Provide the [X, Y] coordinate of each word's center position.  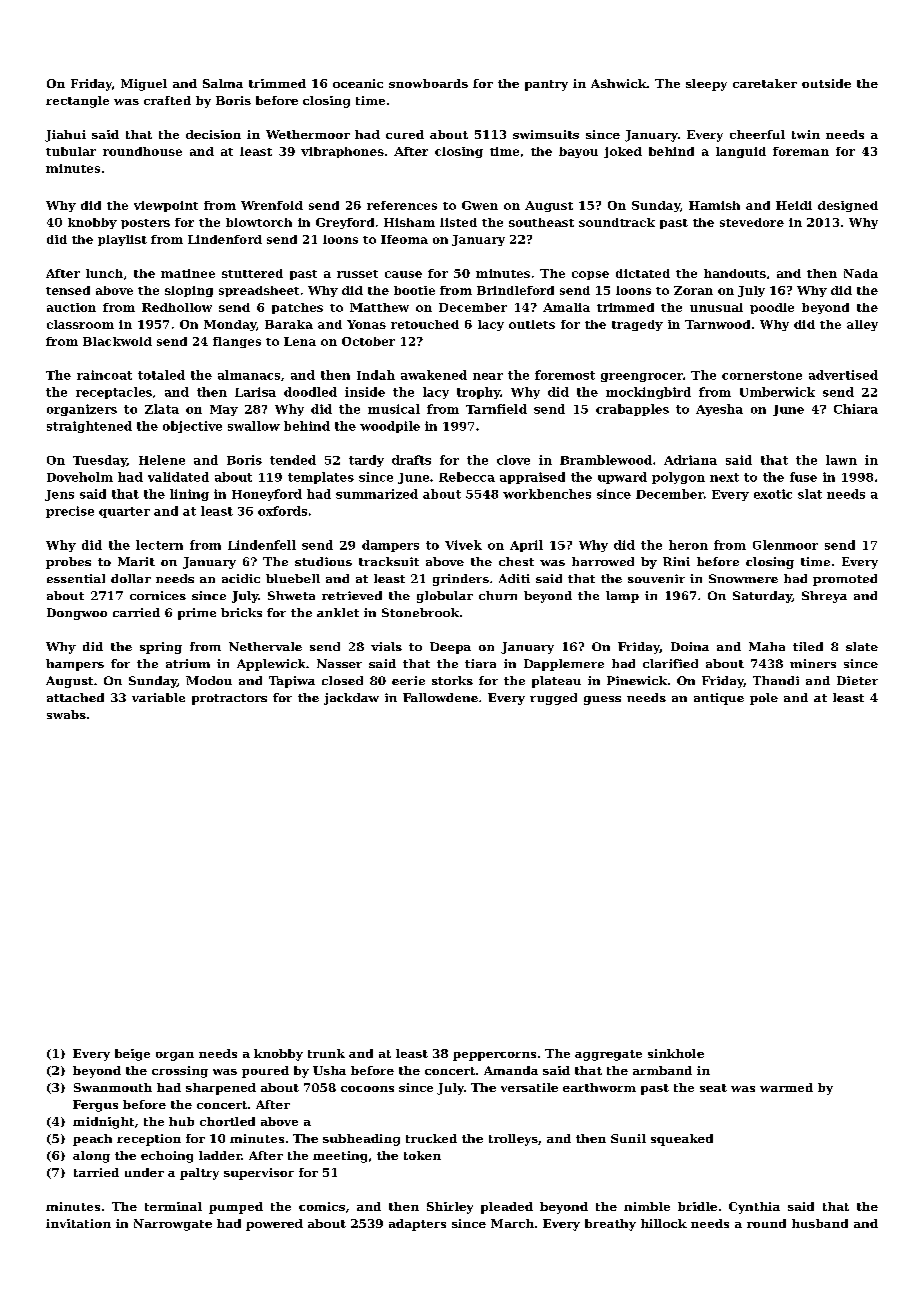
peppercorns [494, 1056]
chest [516, 561]
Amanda [511, 1070]
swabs [66, 714]
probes [68, 563]
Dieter [857, 680]
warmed [786, 1087]
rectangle [77, 102]
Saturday [762, 597]
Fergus [95, 1106]
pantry [546, 85]
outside [826, 83]
